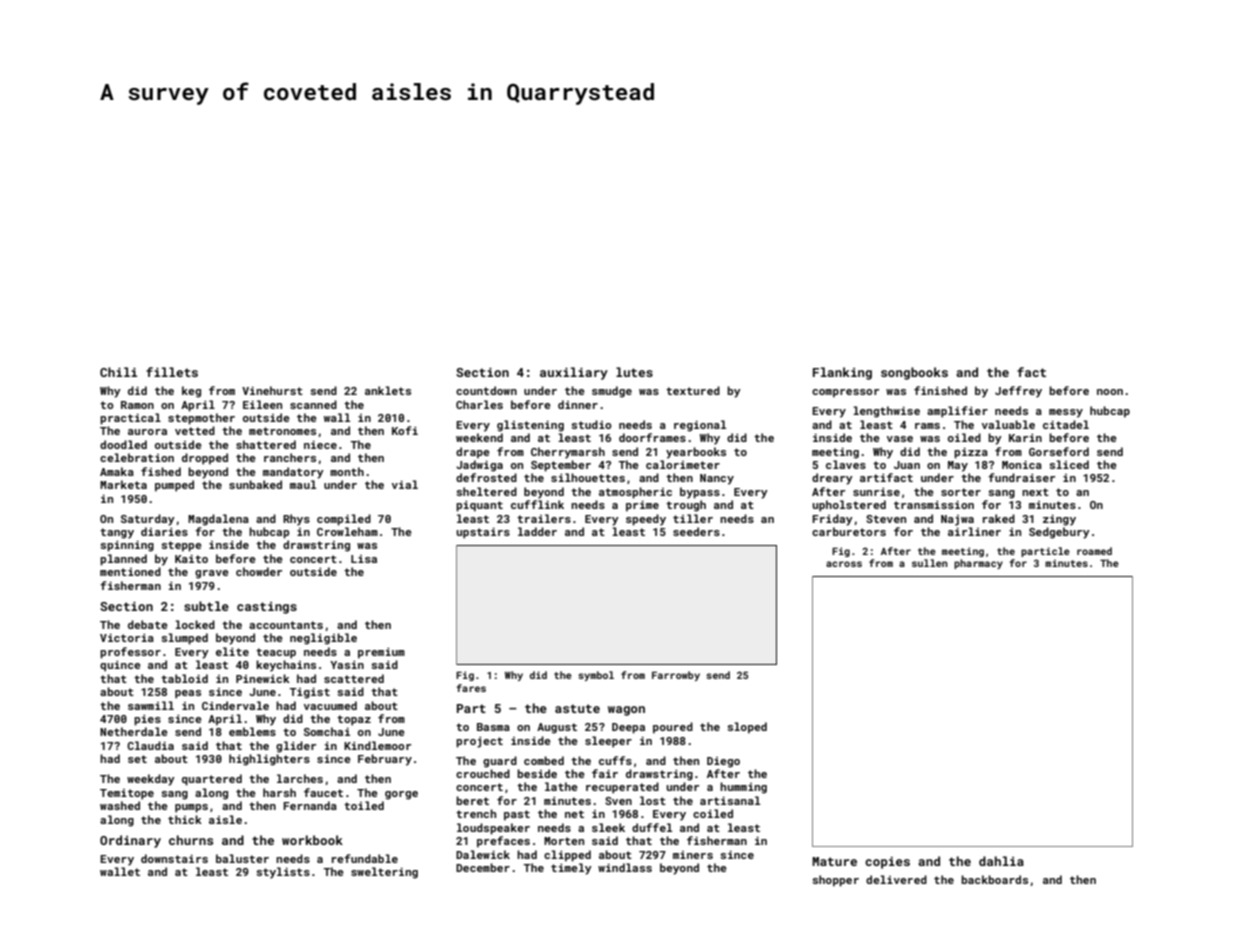  I want to click on tabloid, so click(184, 678).
